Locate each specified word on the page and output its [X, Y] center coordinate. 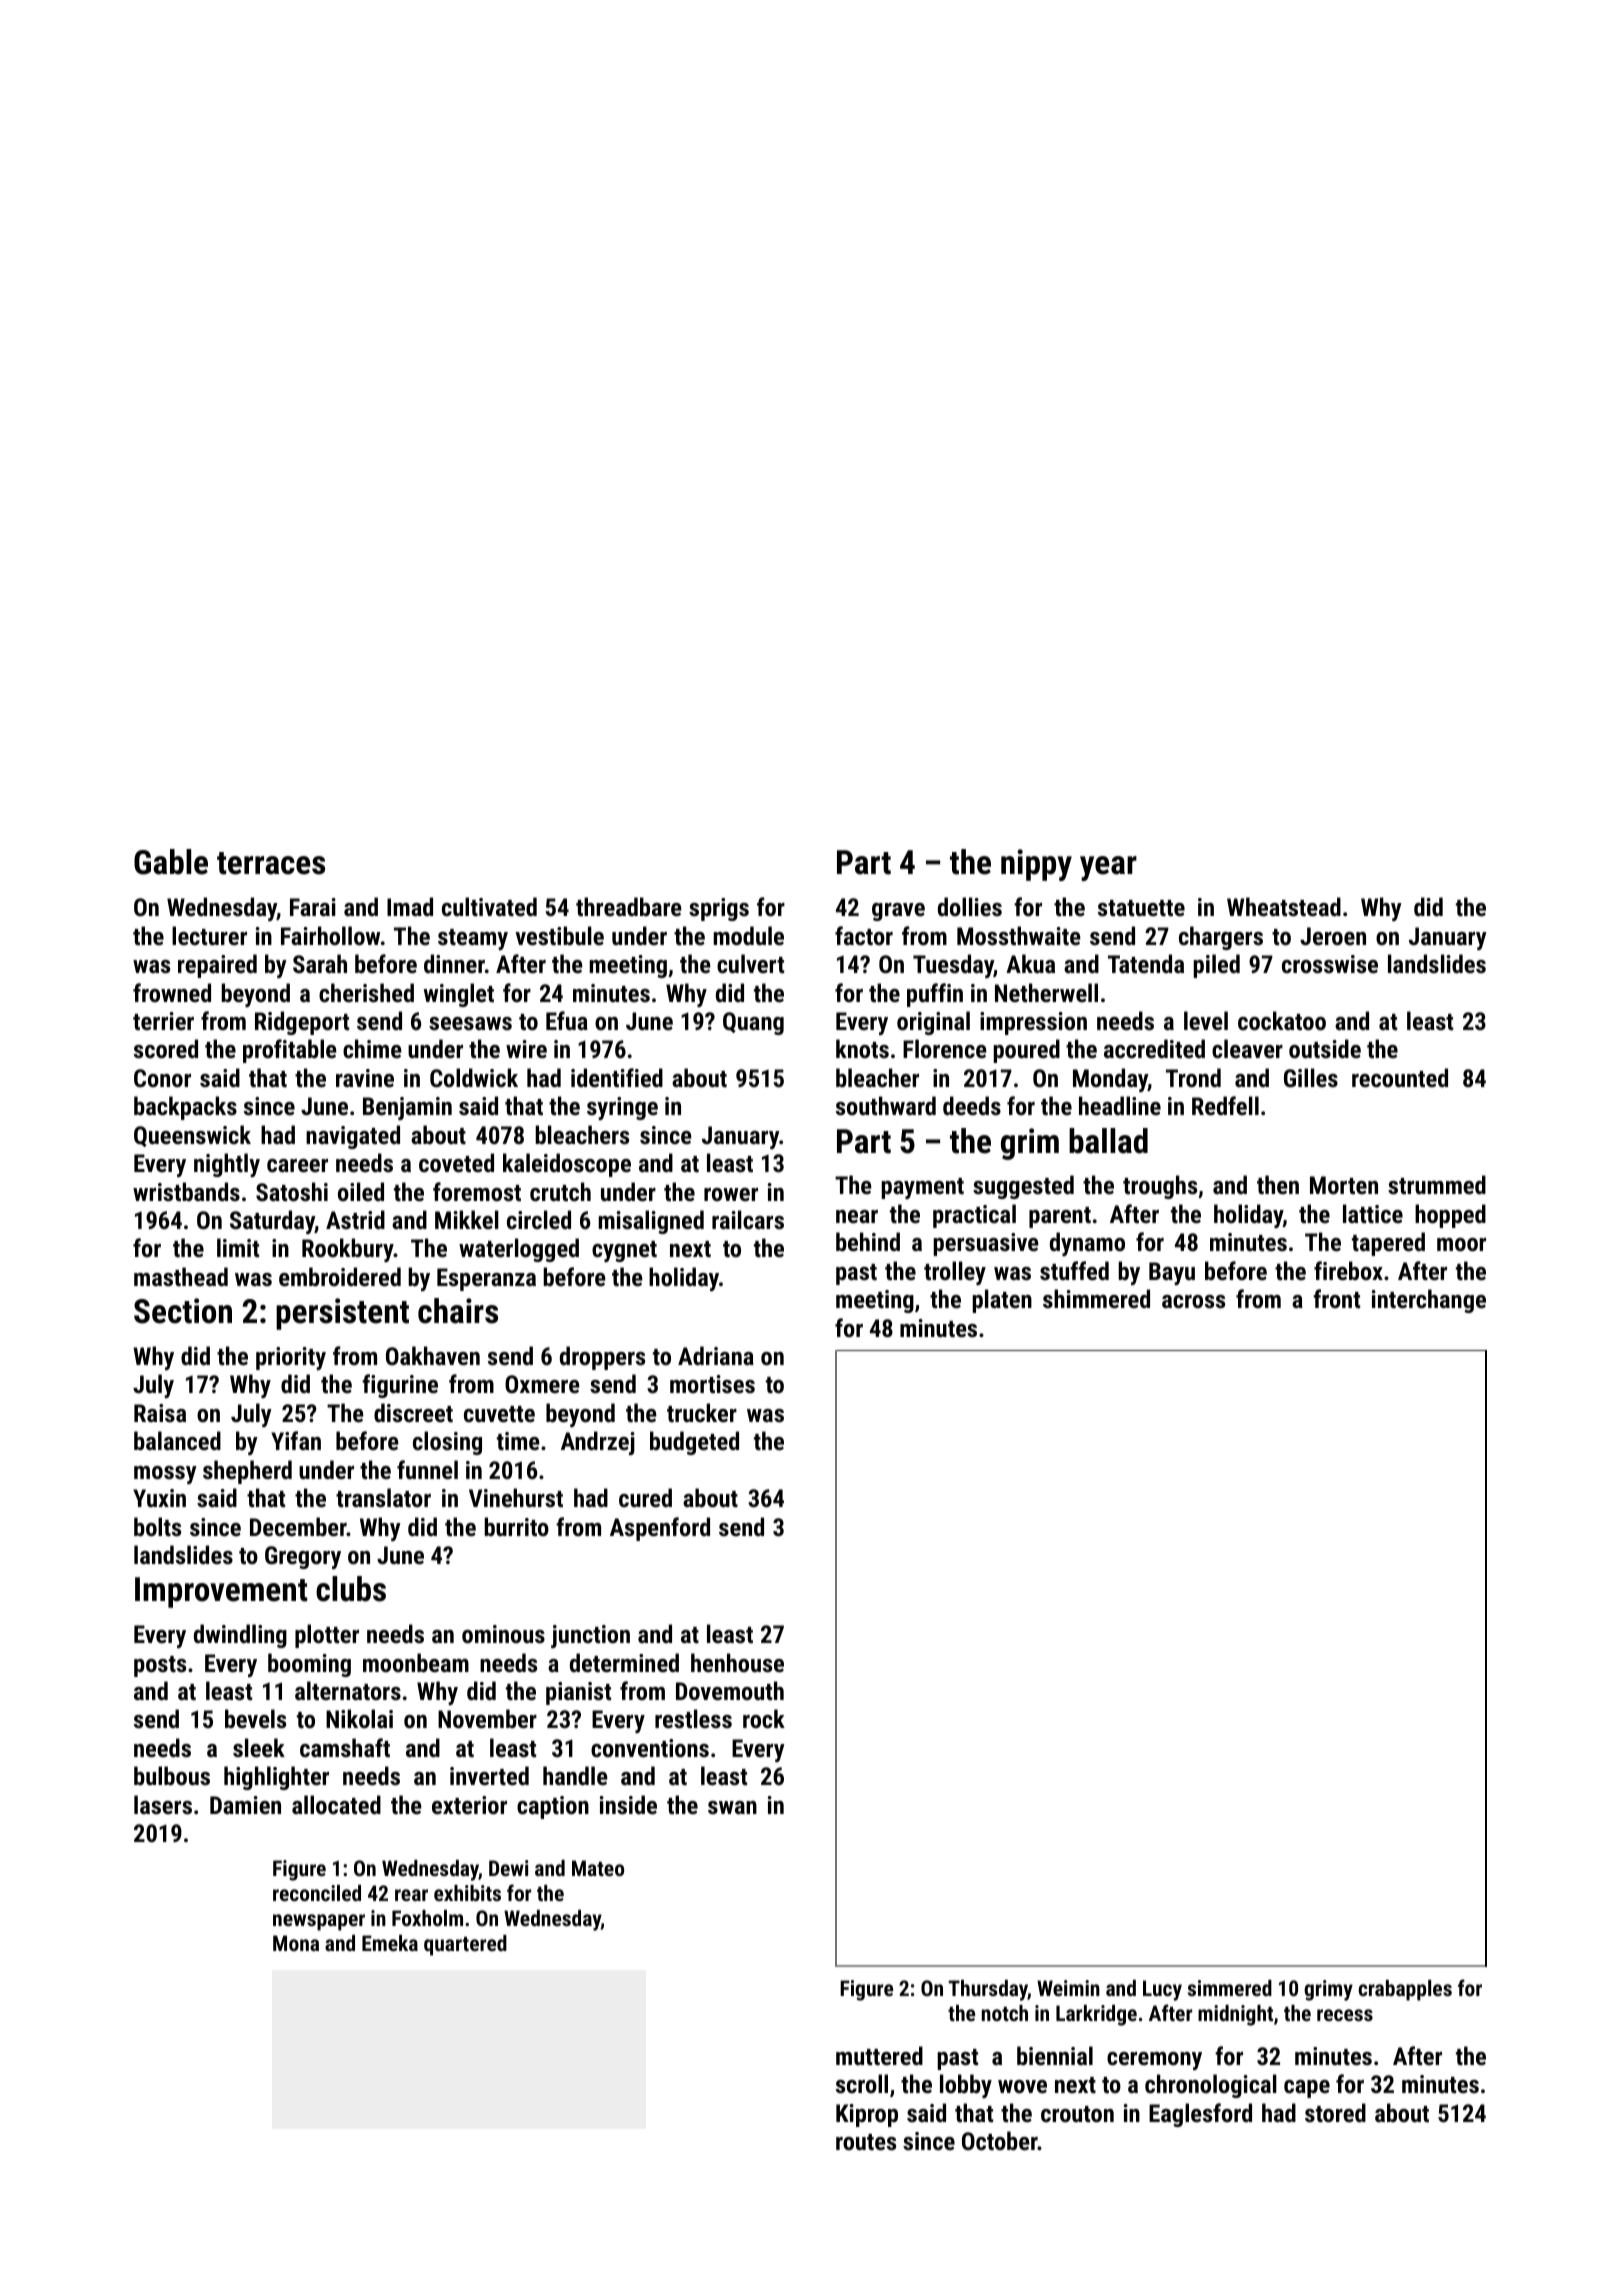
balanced [177, 1440]
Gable [171, 862]
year [1108, 868]
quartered [465, 1945]
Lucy [1162, 1990]
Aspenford [660, 1529]
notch [1005, 2013]
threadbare [629, 906]
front [1336, 1298]
